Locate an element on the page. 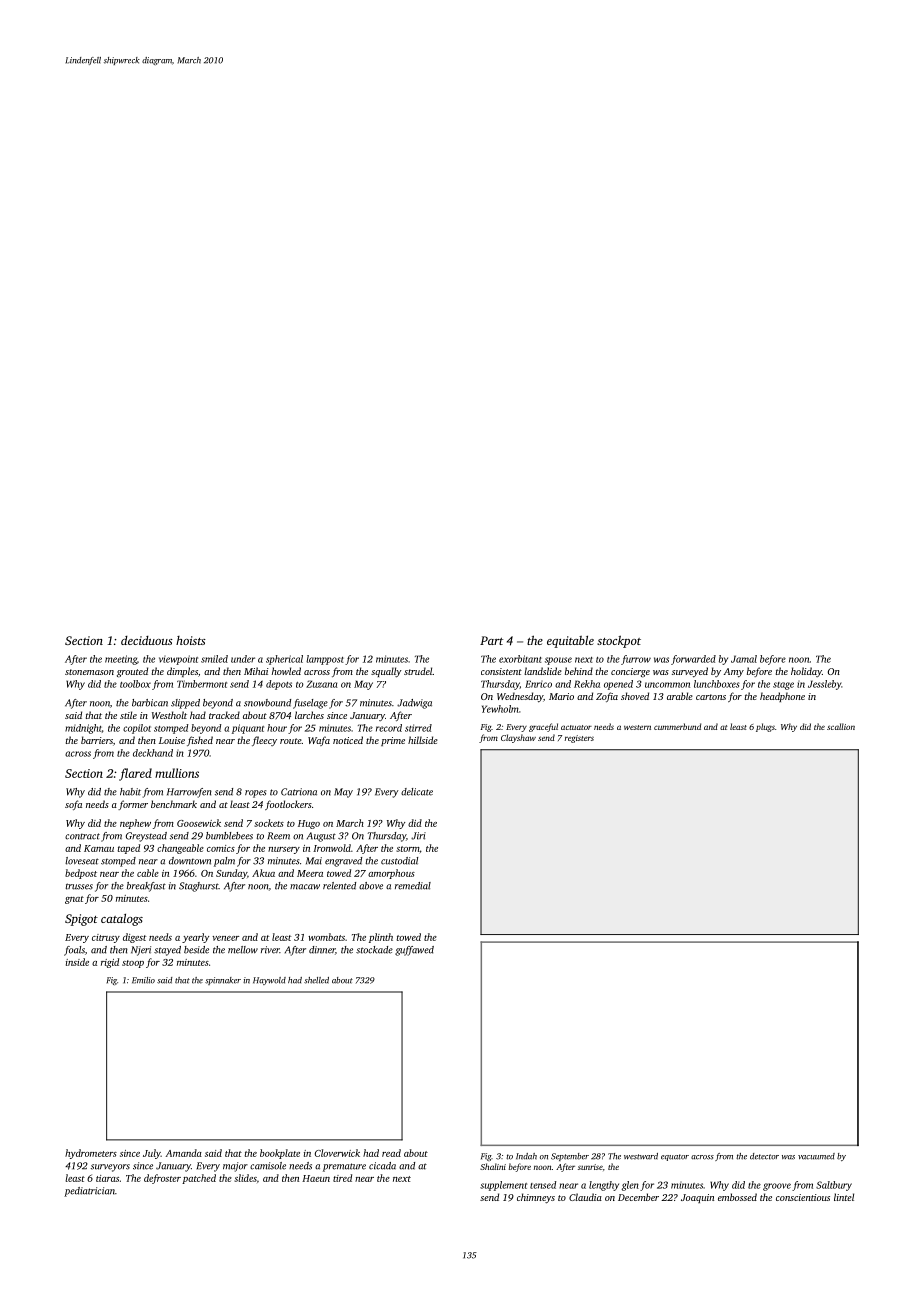 This image has width=924, height=1308. Emilio is located at coordinates (143, 980).
